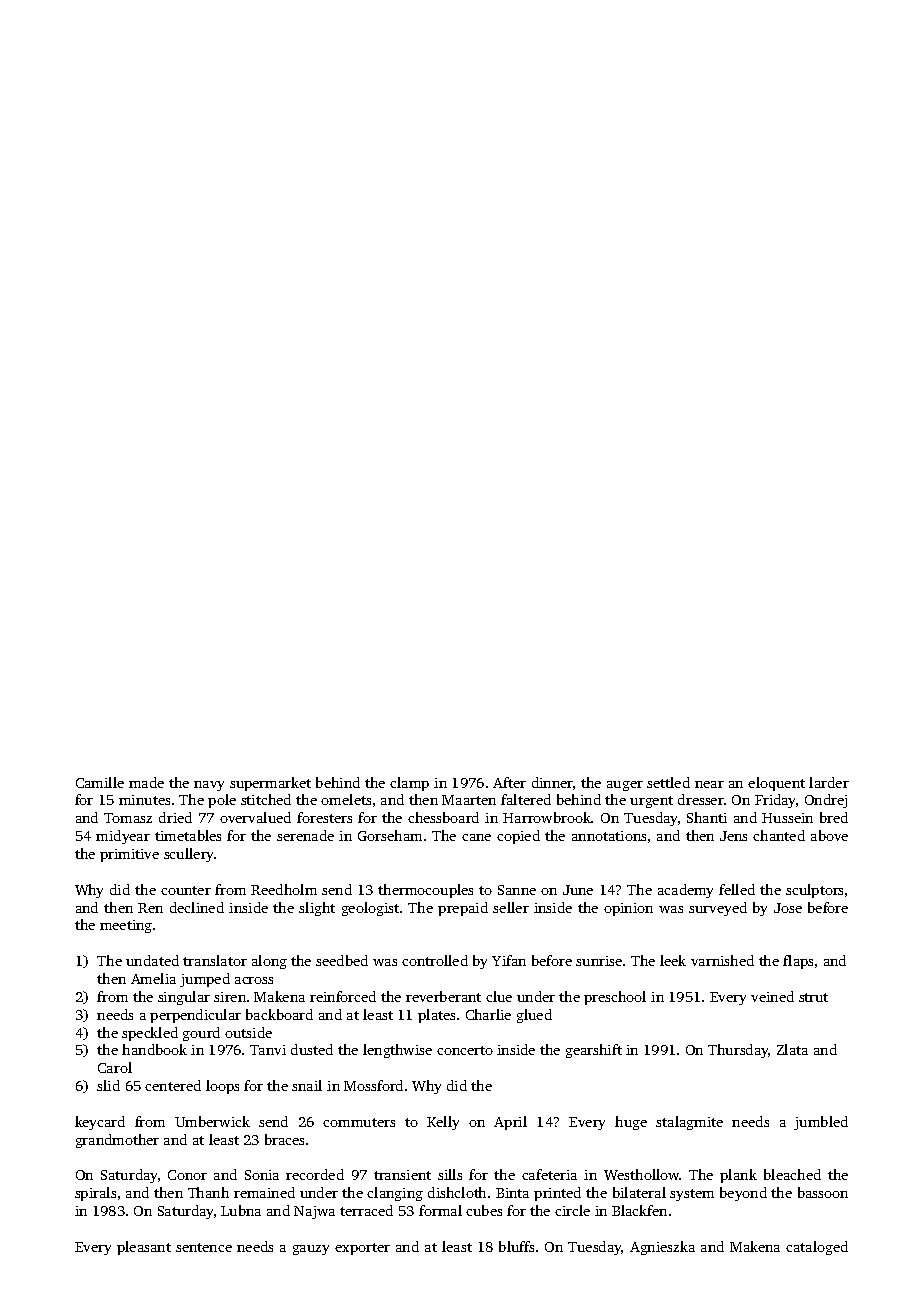 The width and height of the document is (924, 1308). What do you see at coordinates (186, 890) in the document?
I see `counter` at bounding box center [186, 890].
